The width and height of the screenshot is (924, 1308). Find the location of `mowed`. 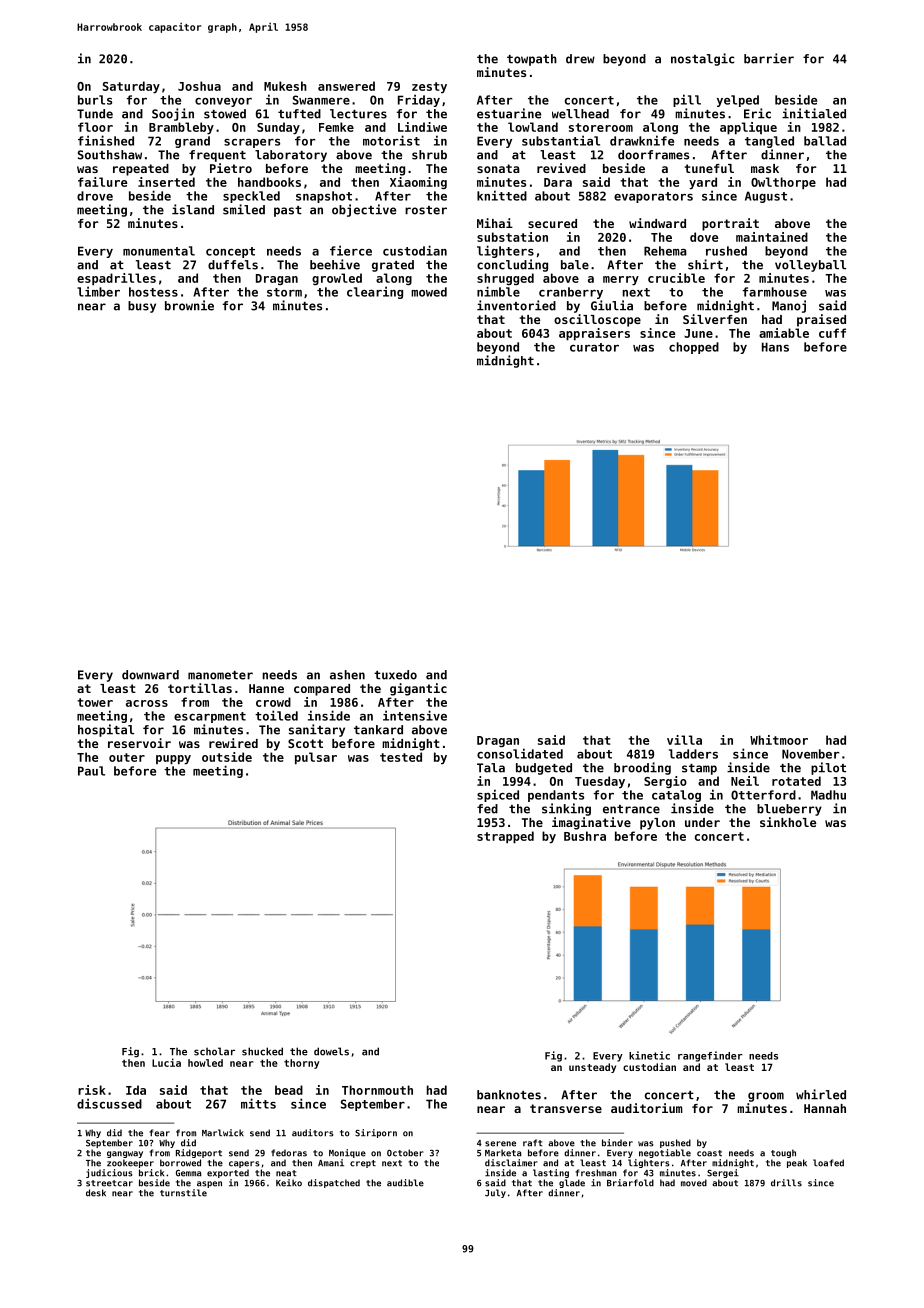

mowed is located at coordinates (429, 292).
